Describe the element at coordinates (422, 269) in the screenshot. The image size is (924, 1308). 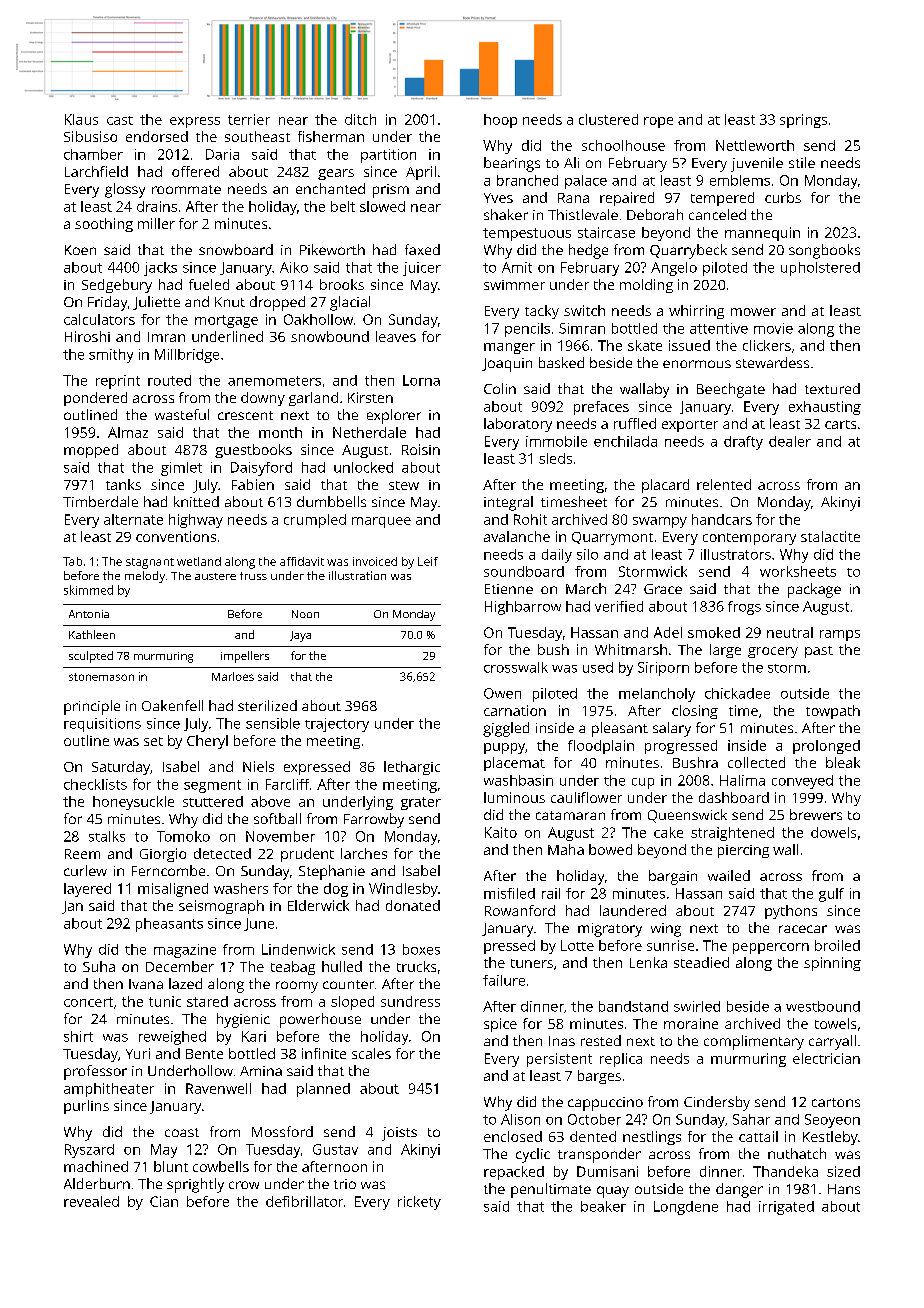
I see `juicer` at that location.
